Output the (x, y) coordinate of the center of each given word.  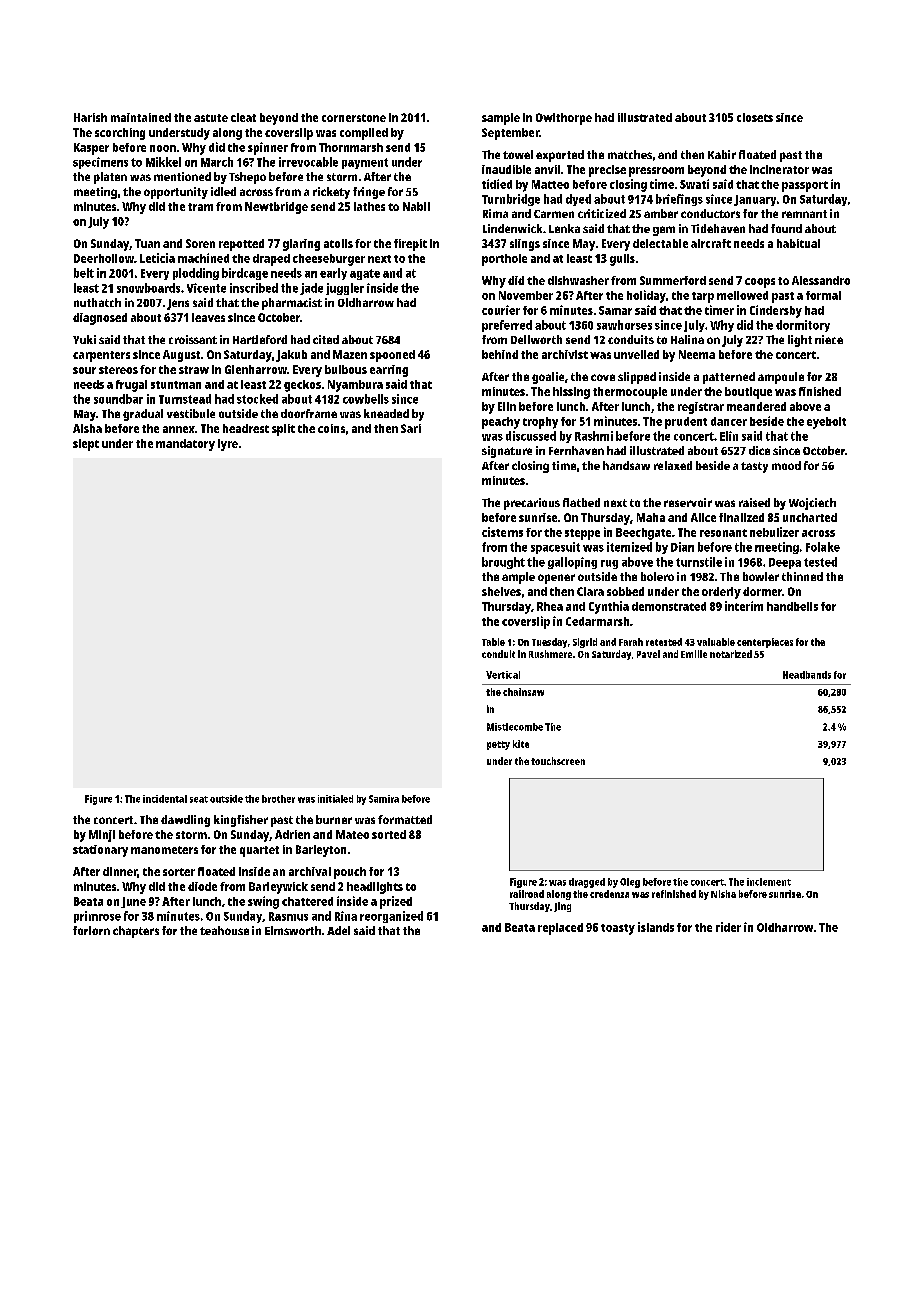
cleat (243, 117)
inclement (769, 882)
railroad (527, 894)
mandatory (185, 445)
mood (786, 465)
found (786, 228)
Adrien (292, 834)
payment (365, 163)
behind (500, 354)
